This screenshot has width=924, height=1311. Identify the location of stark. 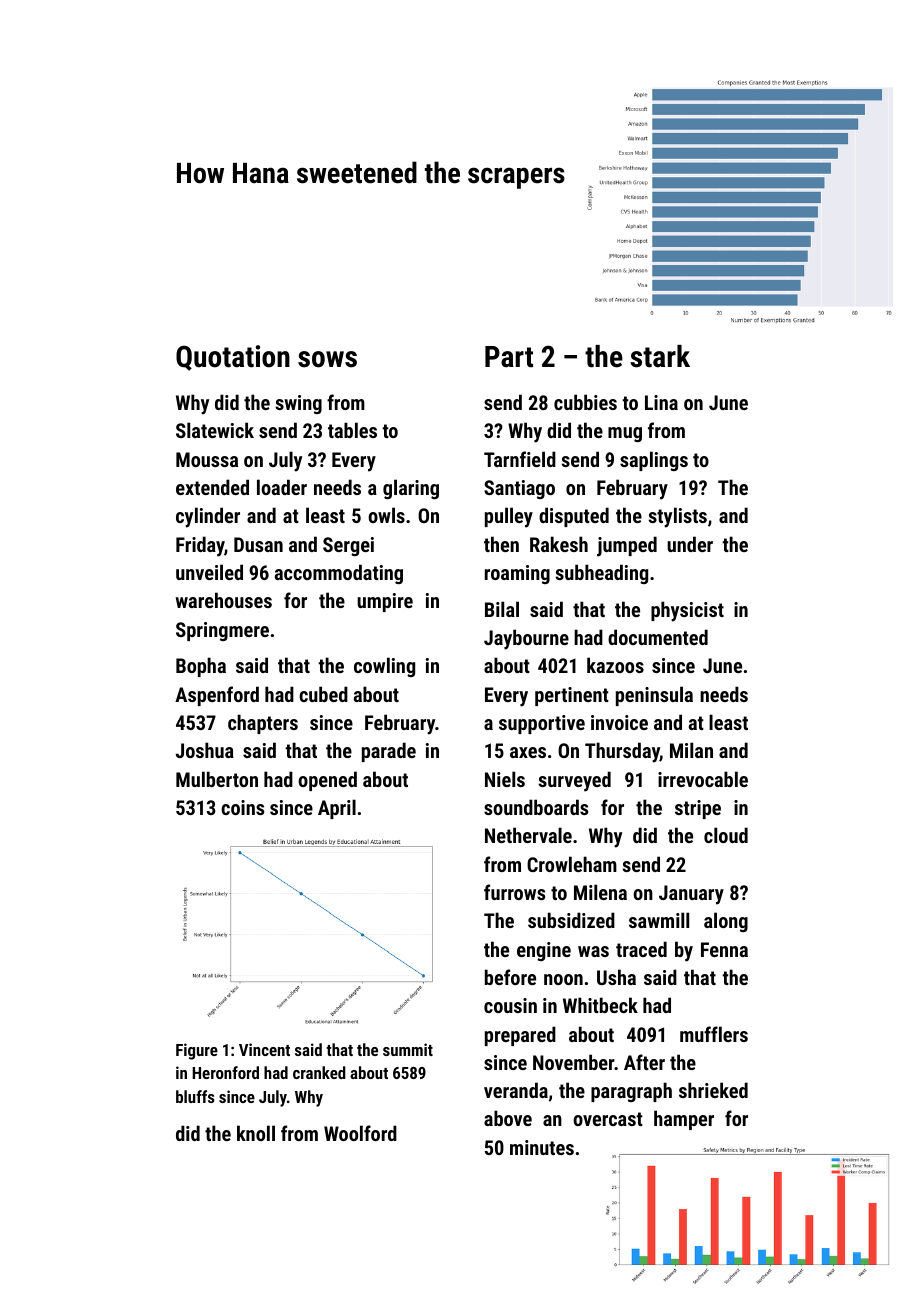
(660, 356).
